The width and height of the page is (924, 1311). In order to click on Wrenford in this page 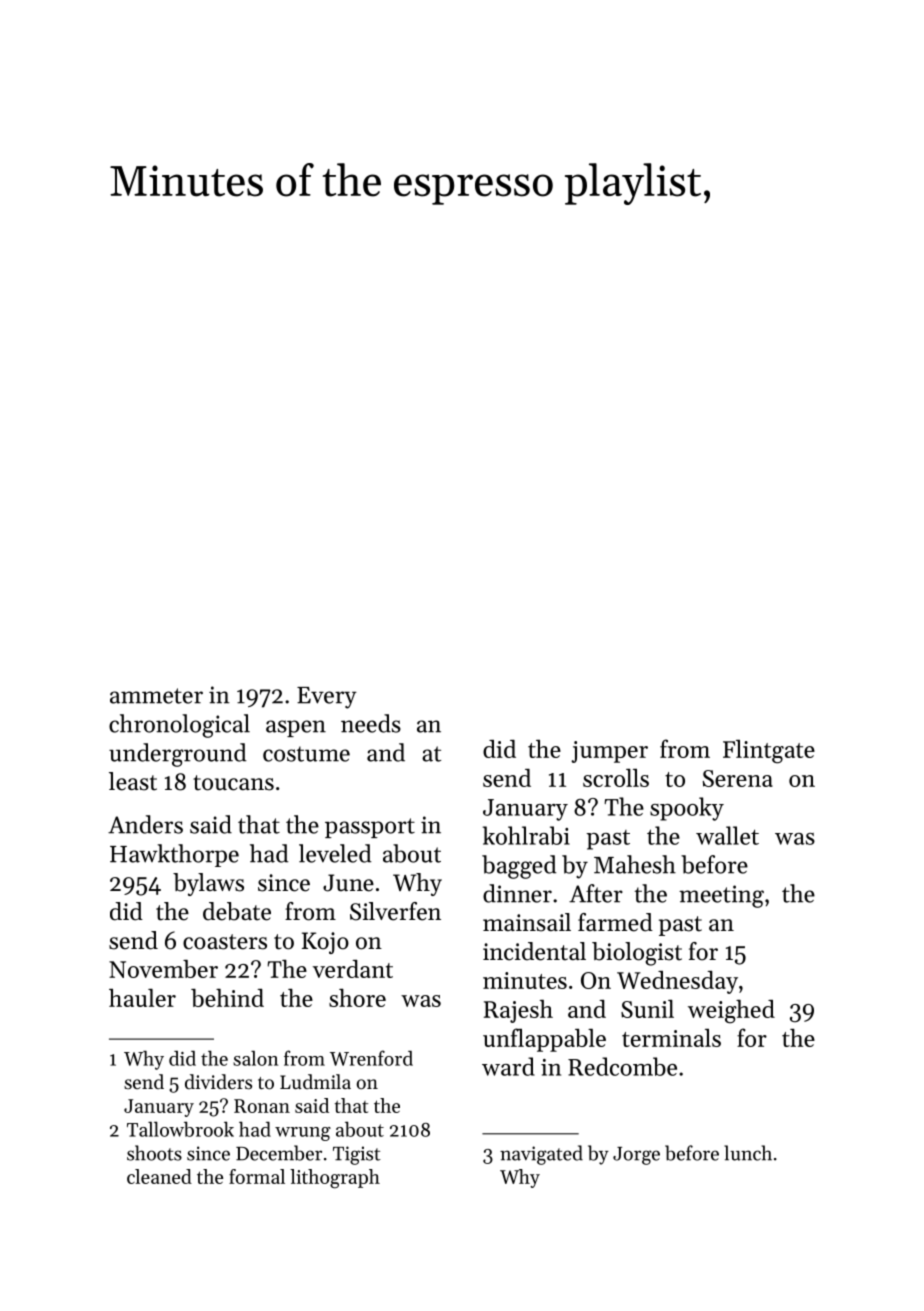, I will do `click(371, 1058)`.
